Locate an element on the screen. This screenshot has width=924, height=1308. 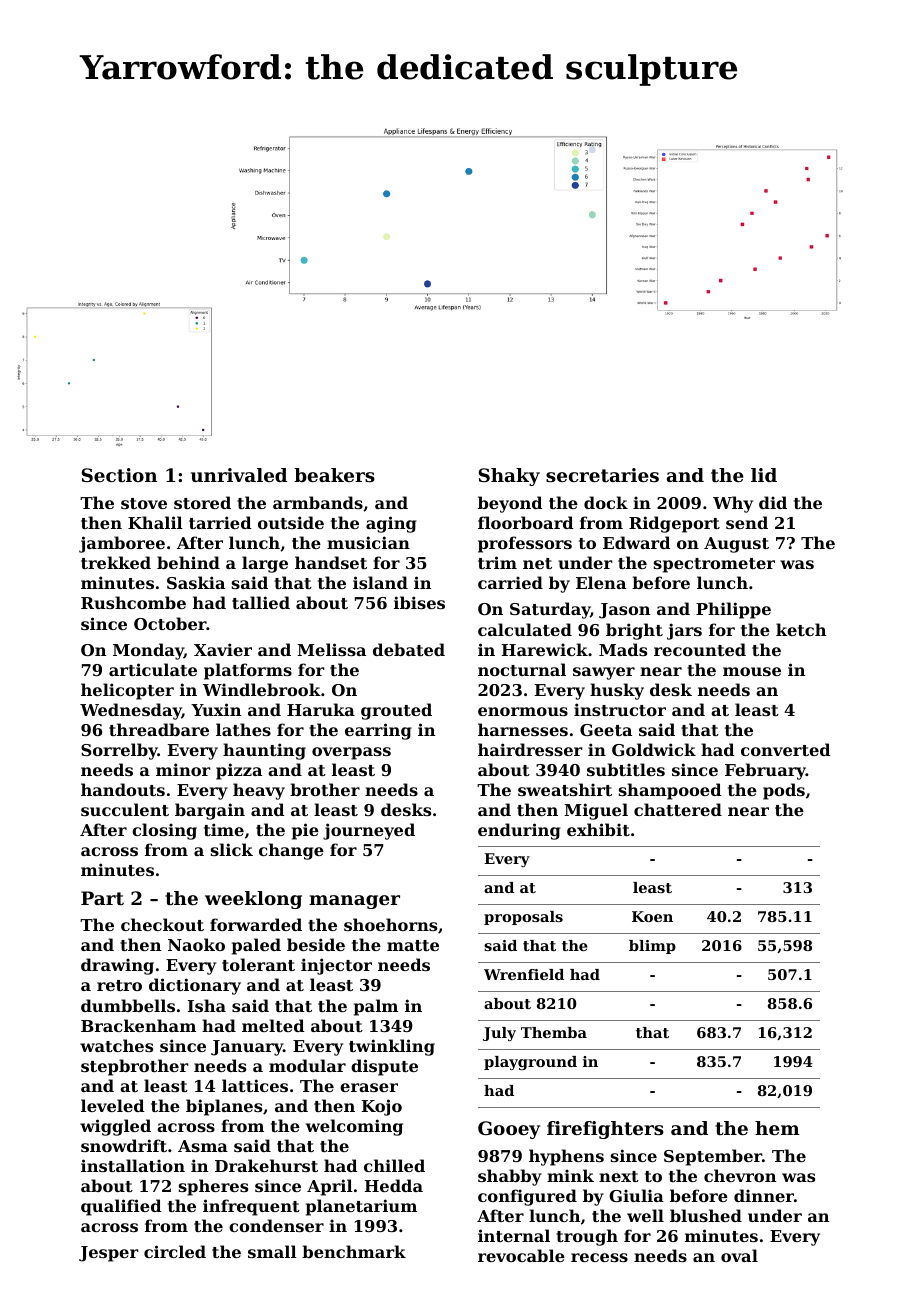
weeklong is located at coordinates (253, 900).
